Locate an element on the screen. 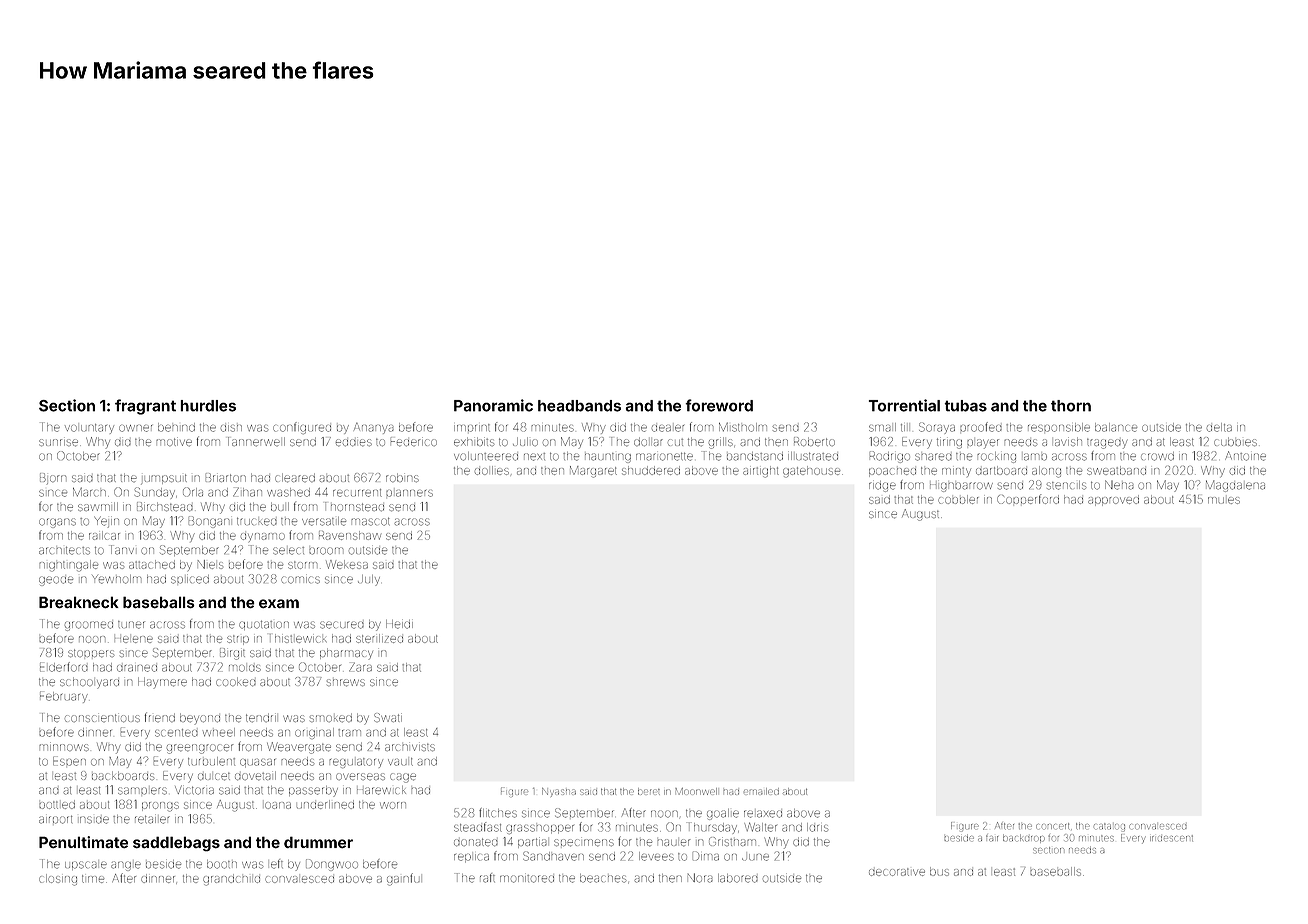 The image size is (1308, 924). mules is located at coordinates (1224, 500).
